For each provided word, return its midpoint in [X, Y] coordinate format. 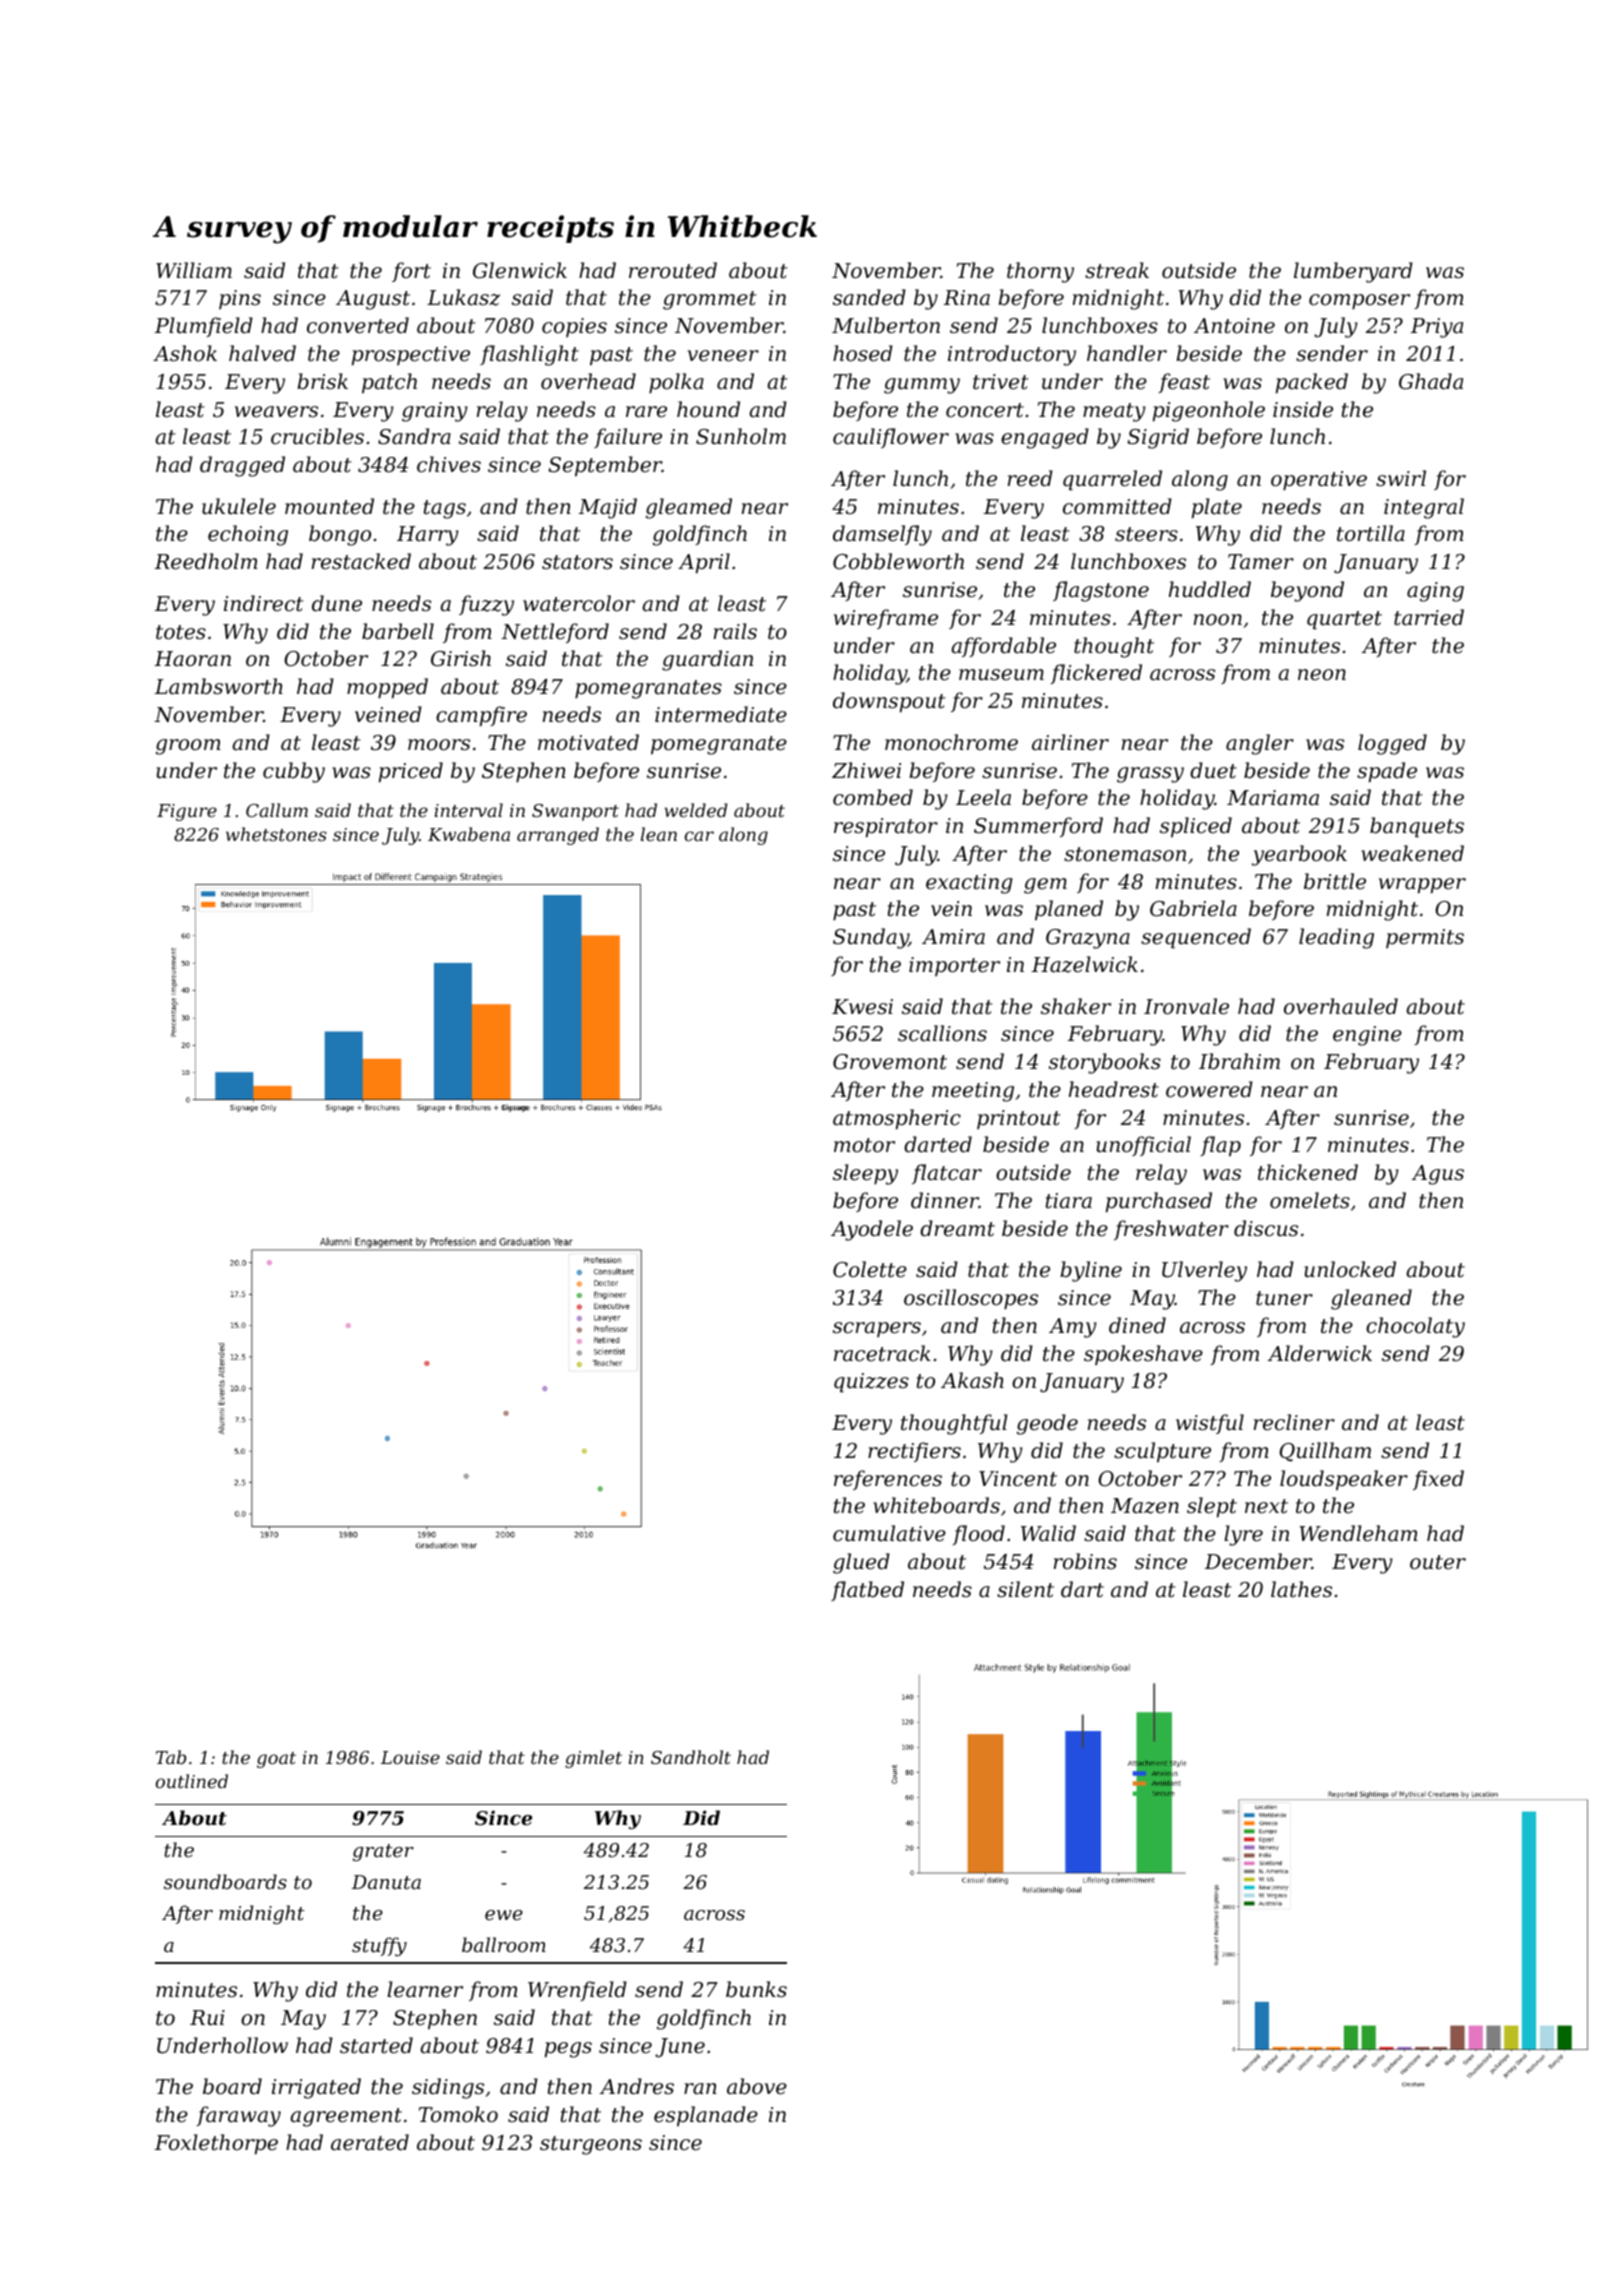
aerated [370, 2142]
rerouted [673, 270]
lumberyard [1353, 272]
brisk [322, 381]
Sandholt [691, 1757]
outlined [192, 1781]
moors [439, 745]
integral [1424, 508]
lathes [1301, 1589]
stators [577, 562]
